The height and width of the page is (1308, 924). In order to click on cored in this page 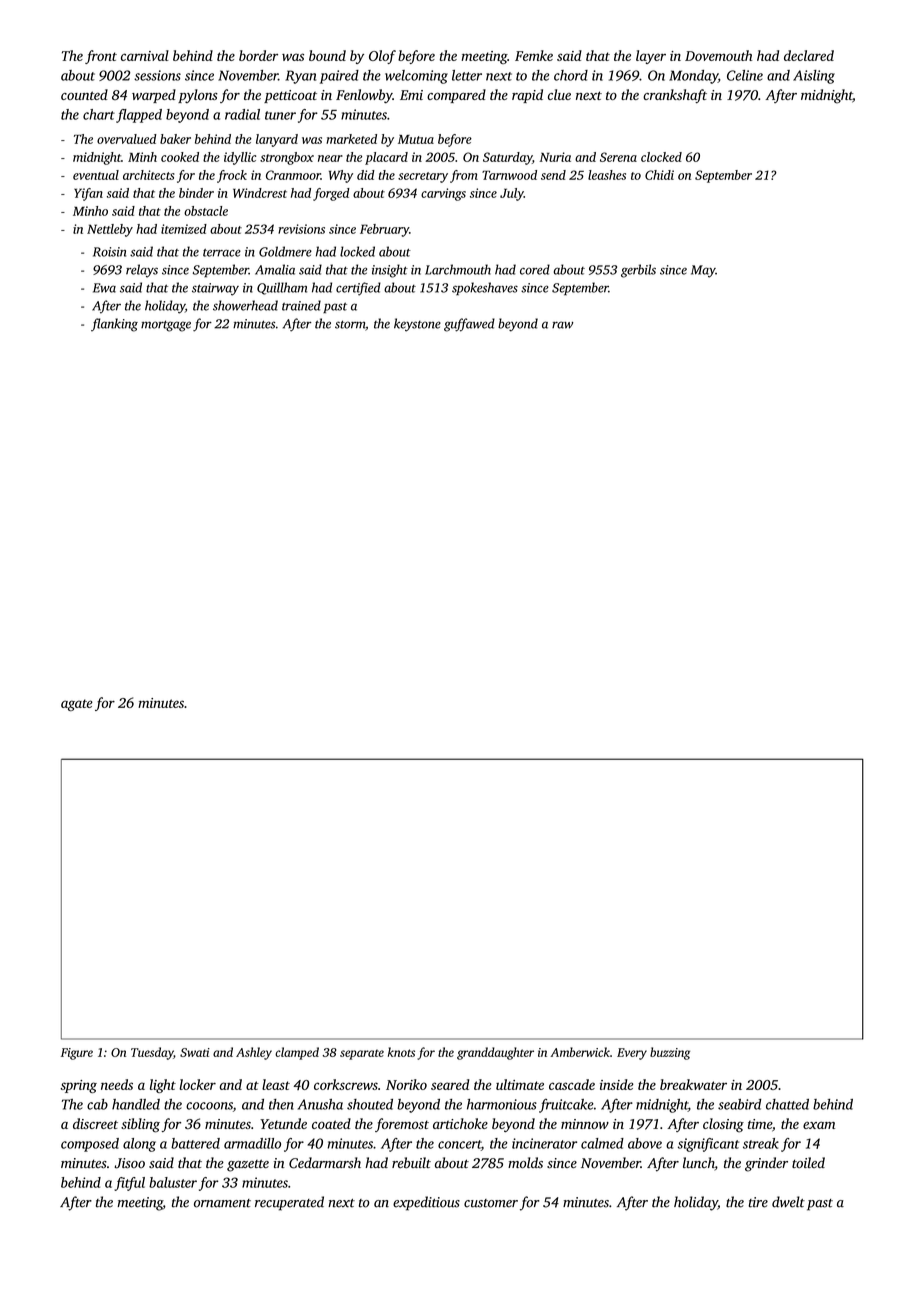, I will do `click(535, 269)`.
